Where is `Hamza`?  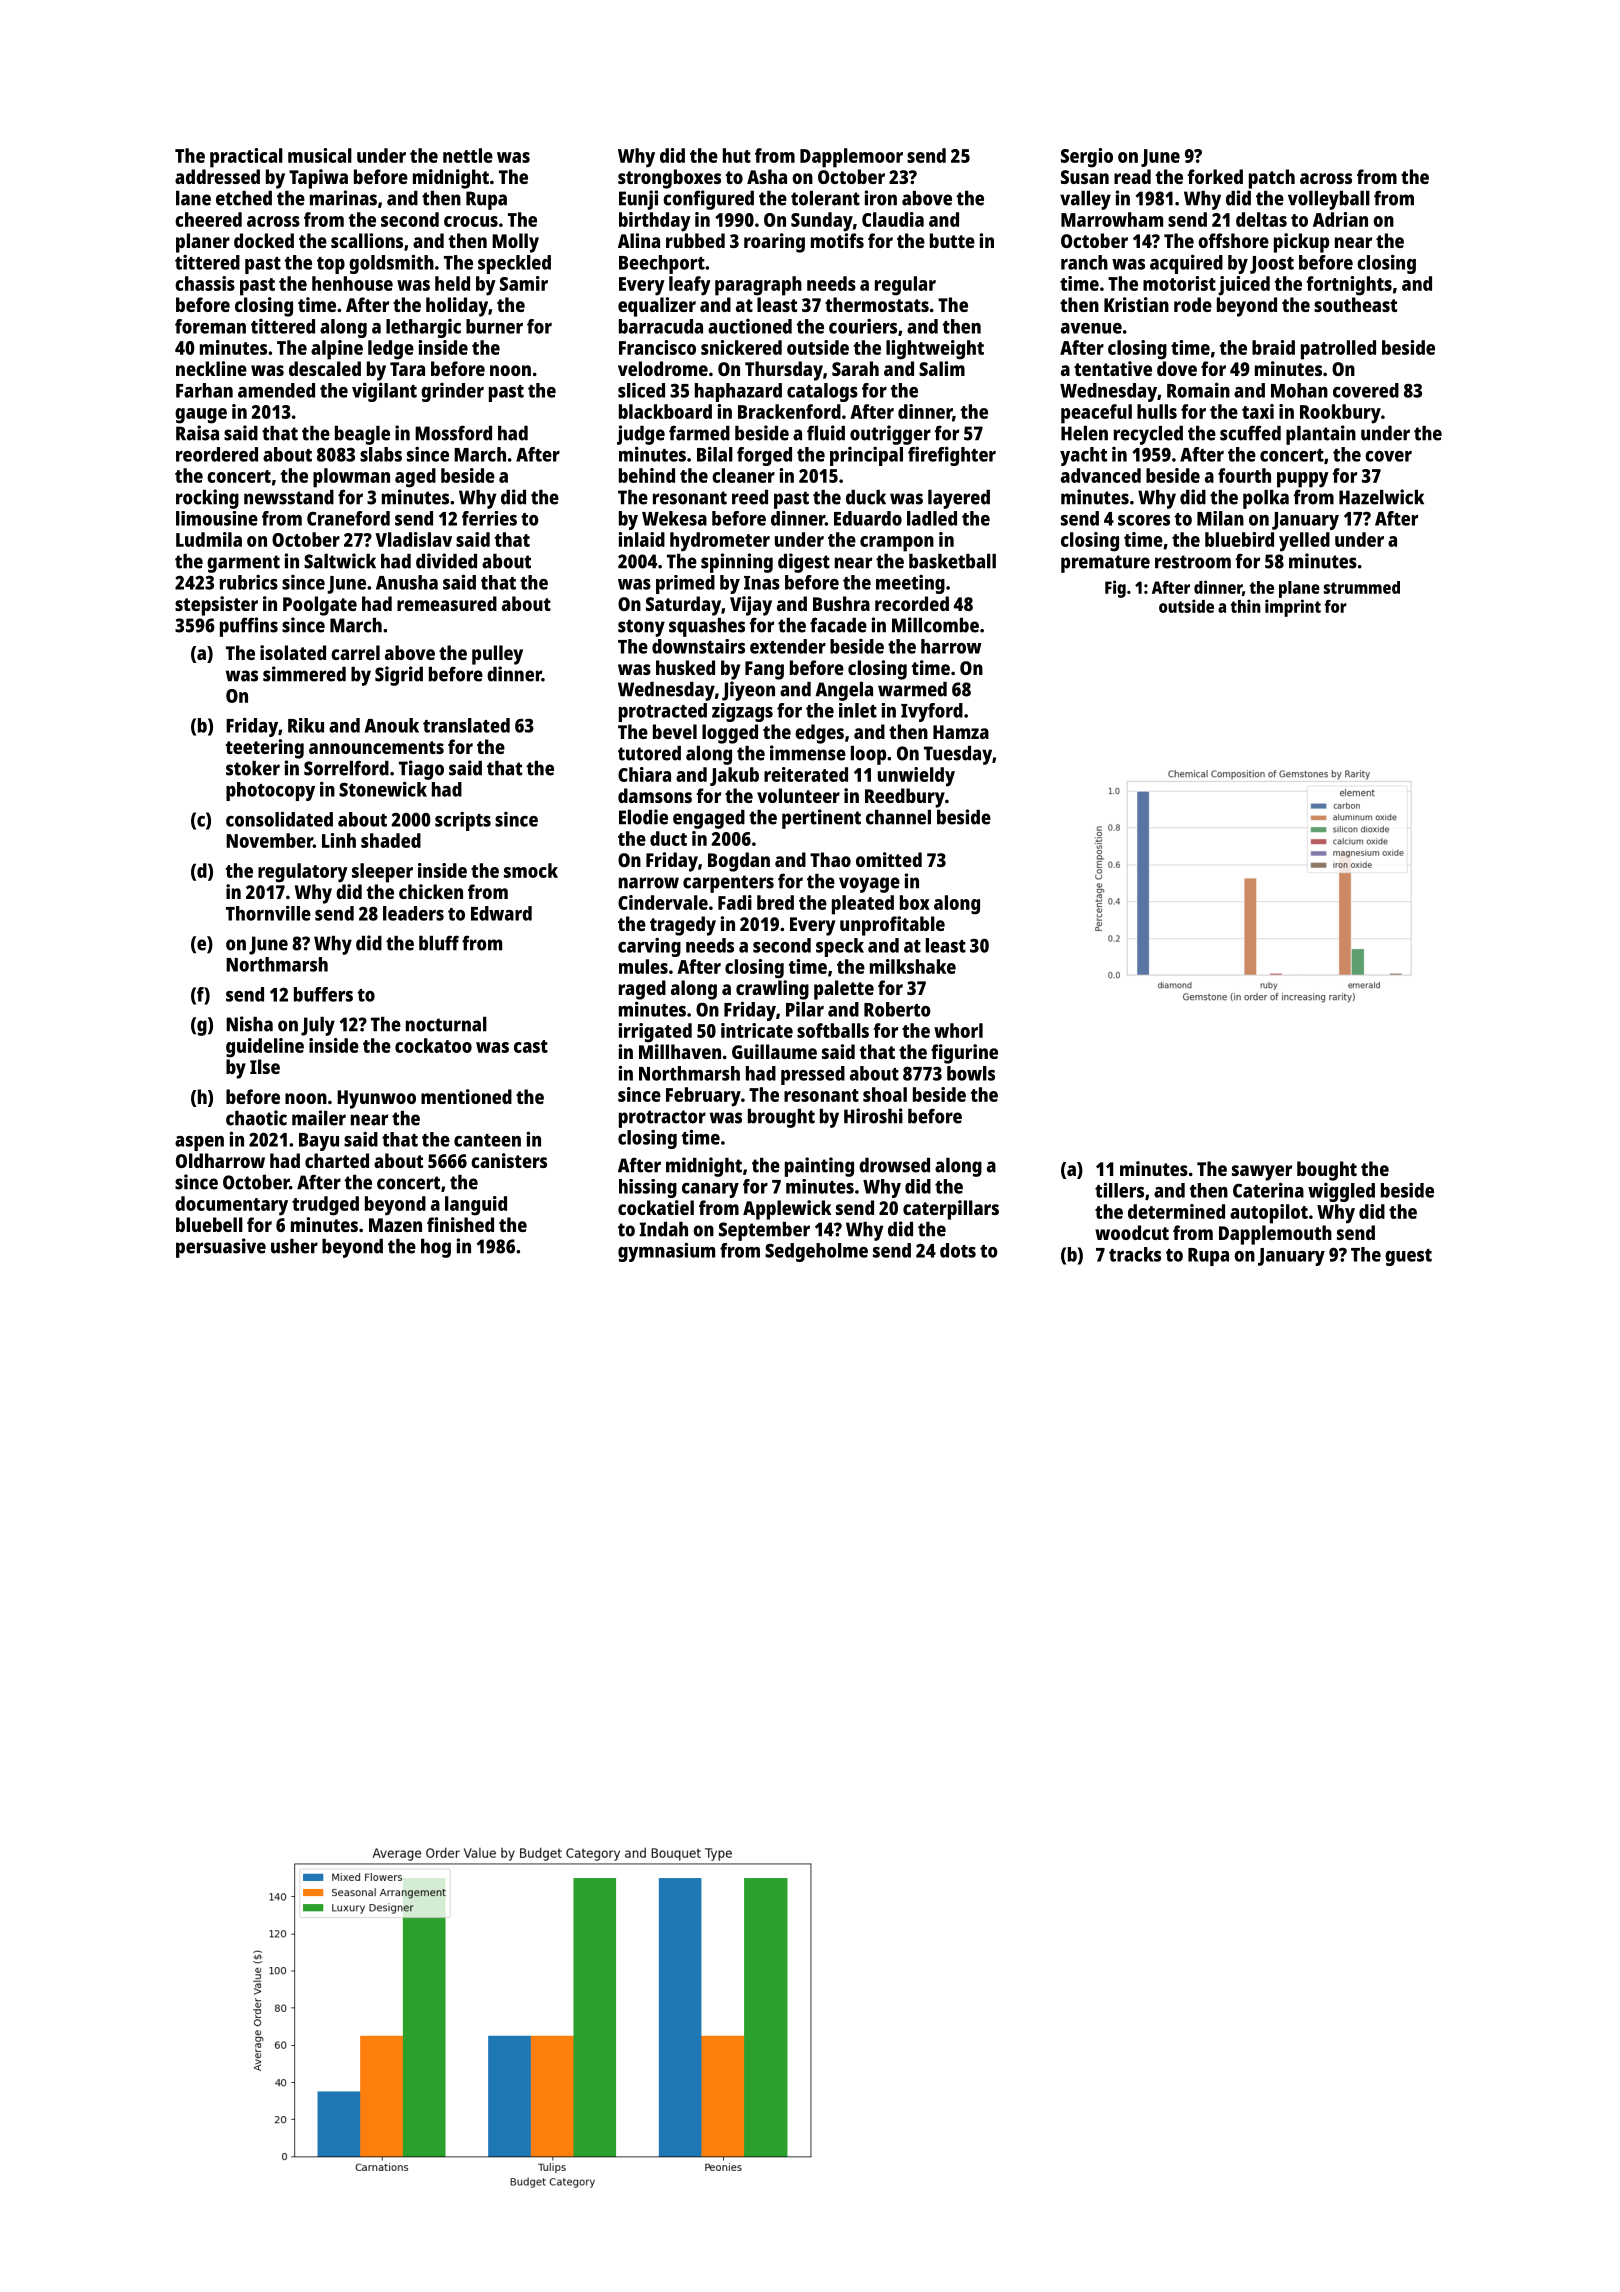 Hamza is located at coordinates (961, 732).
